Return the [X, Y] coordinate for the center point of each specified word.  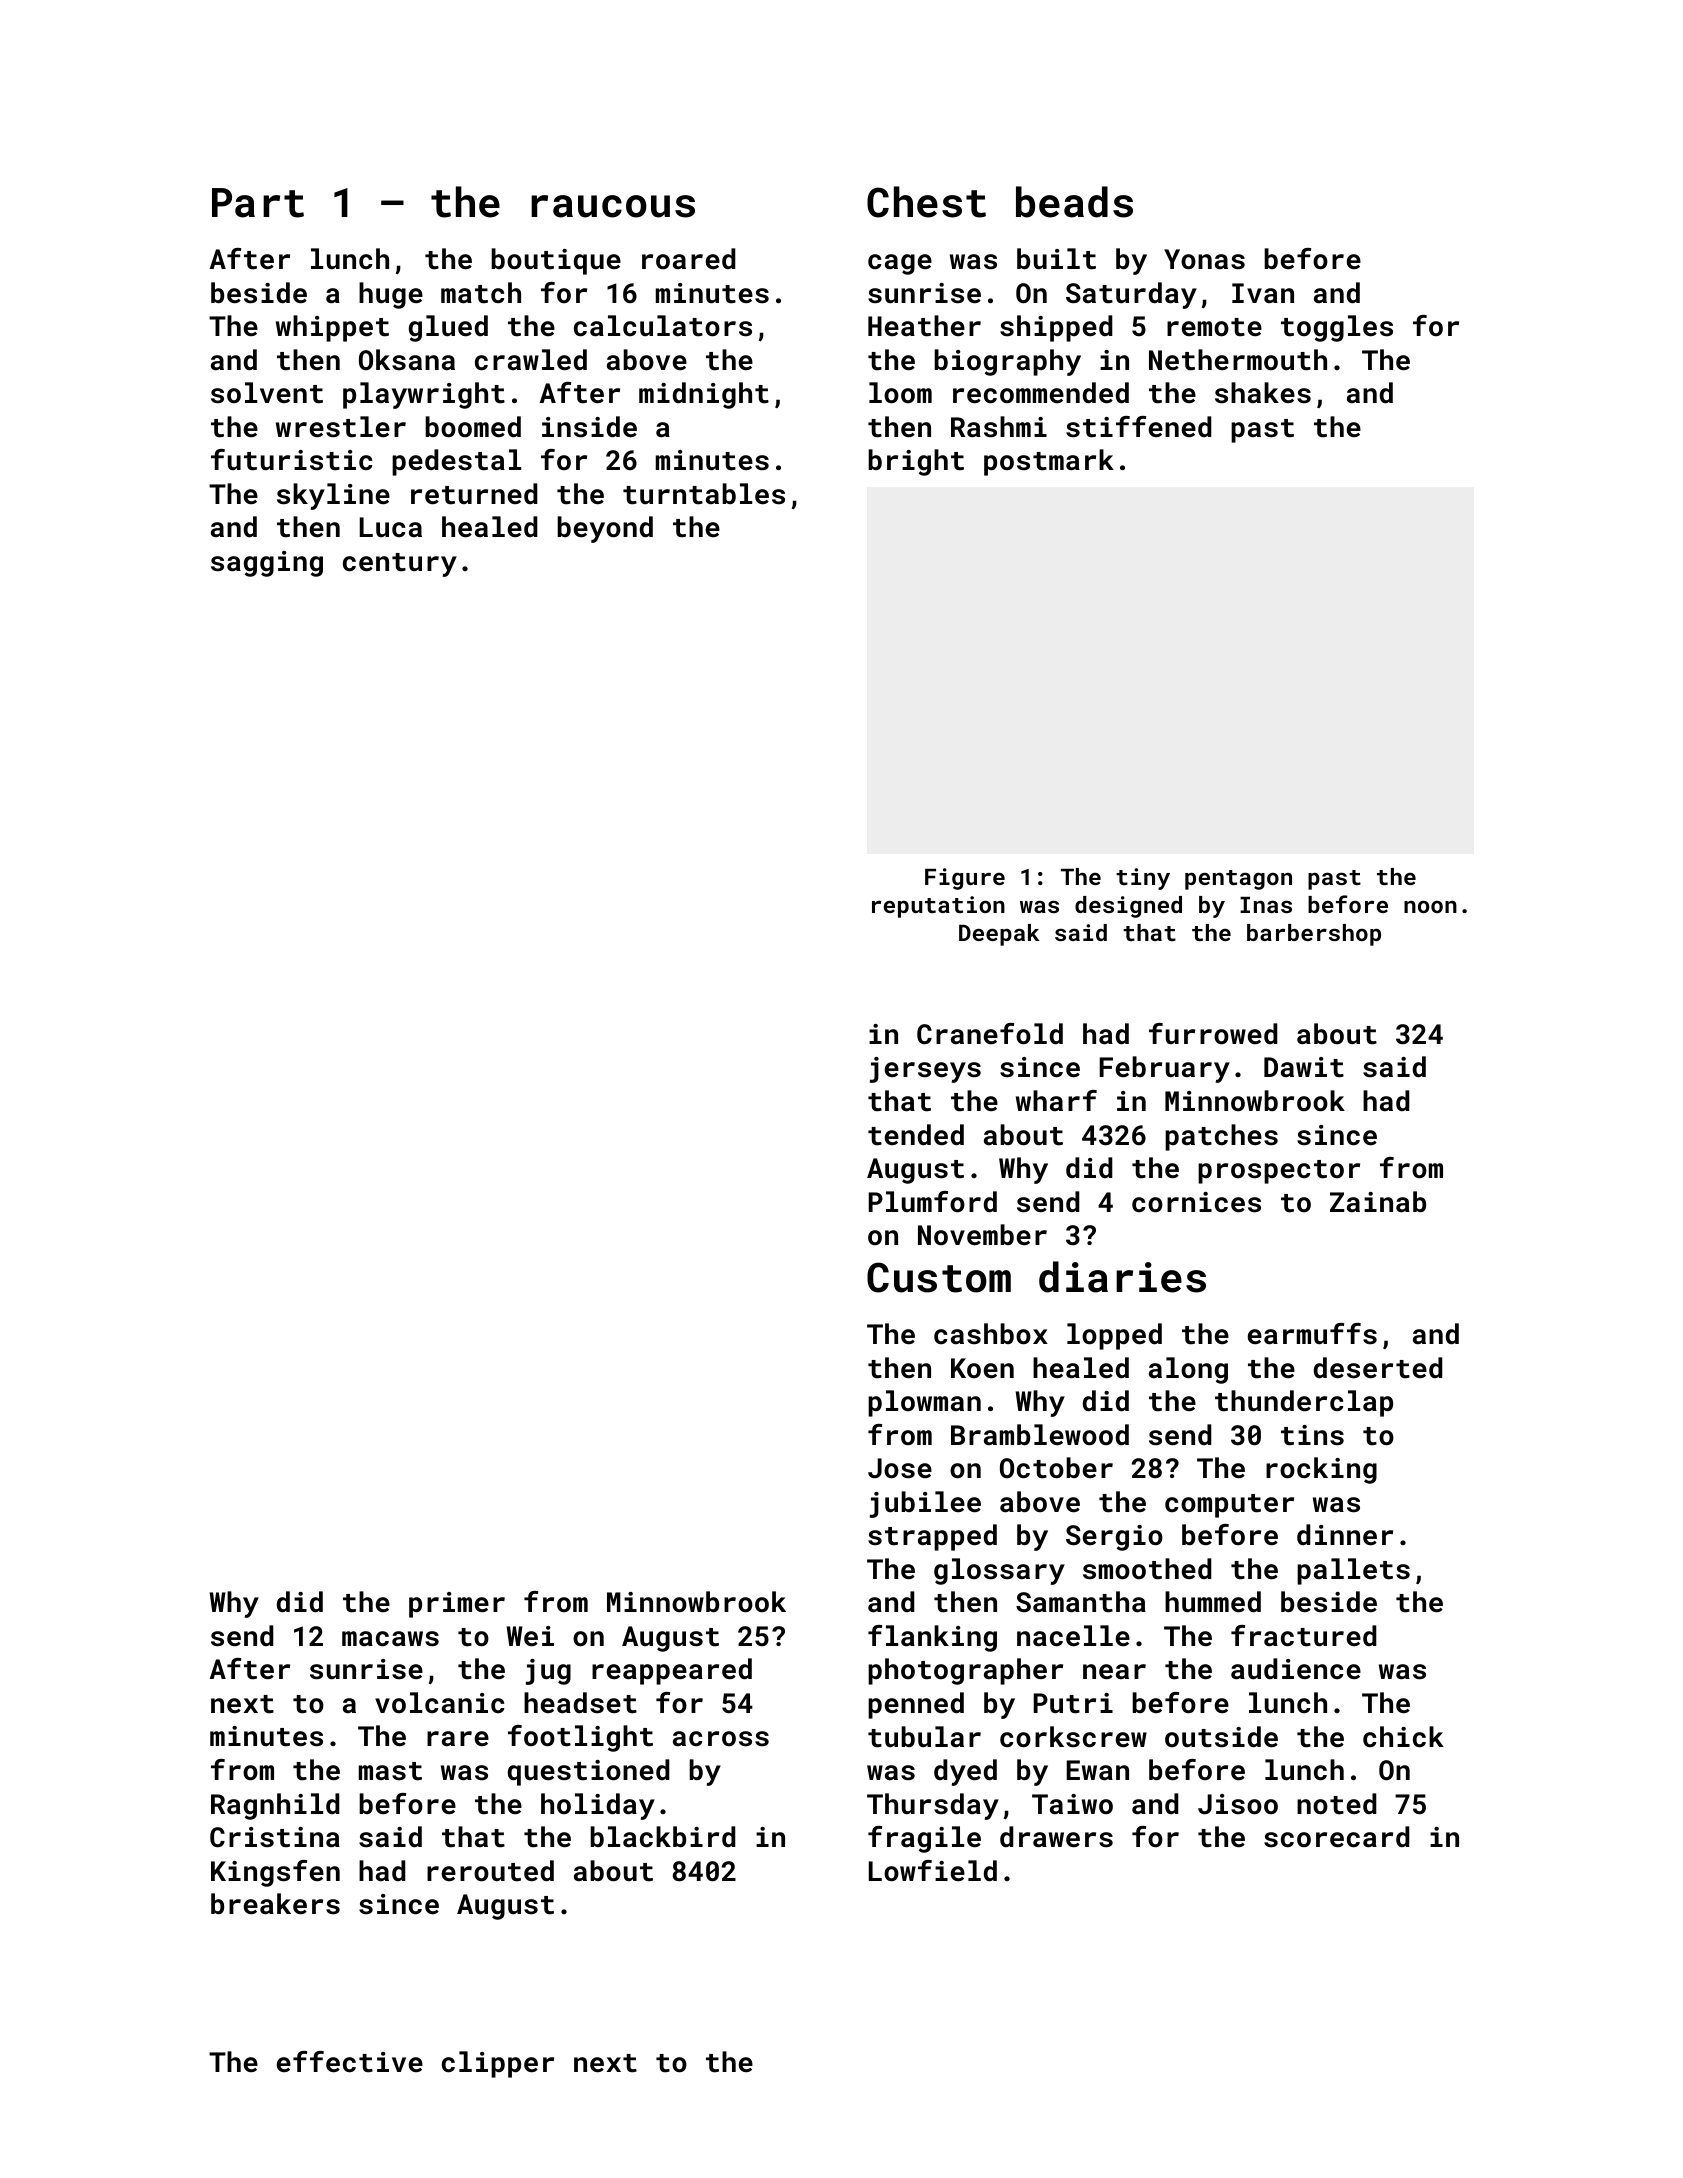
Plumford [933, 1202]
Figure [965, 879]
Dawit [1304, 1067]
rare [458, 1739]
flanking [932, 1638]
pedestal [456, 462]
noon [1430, 906]
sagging [267, 564]
